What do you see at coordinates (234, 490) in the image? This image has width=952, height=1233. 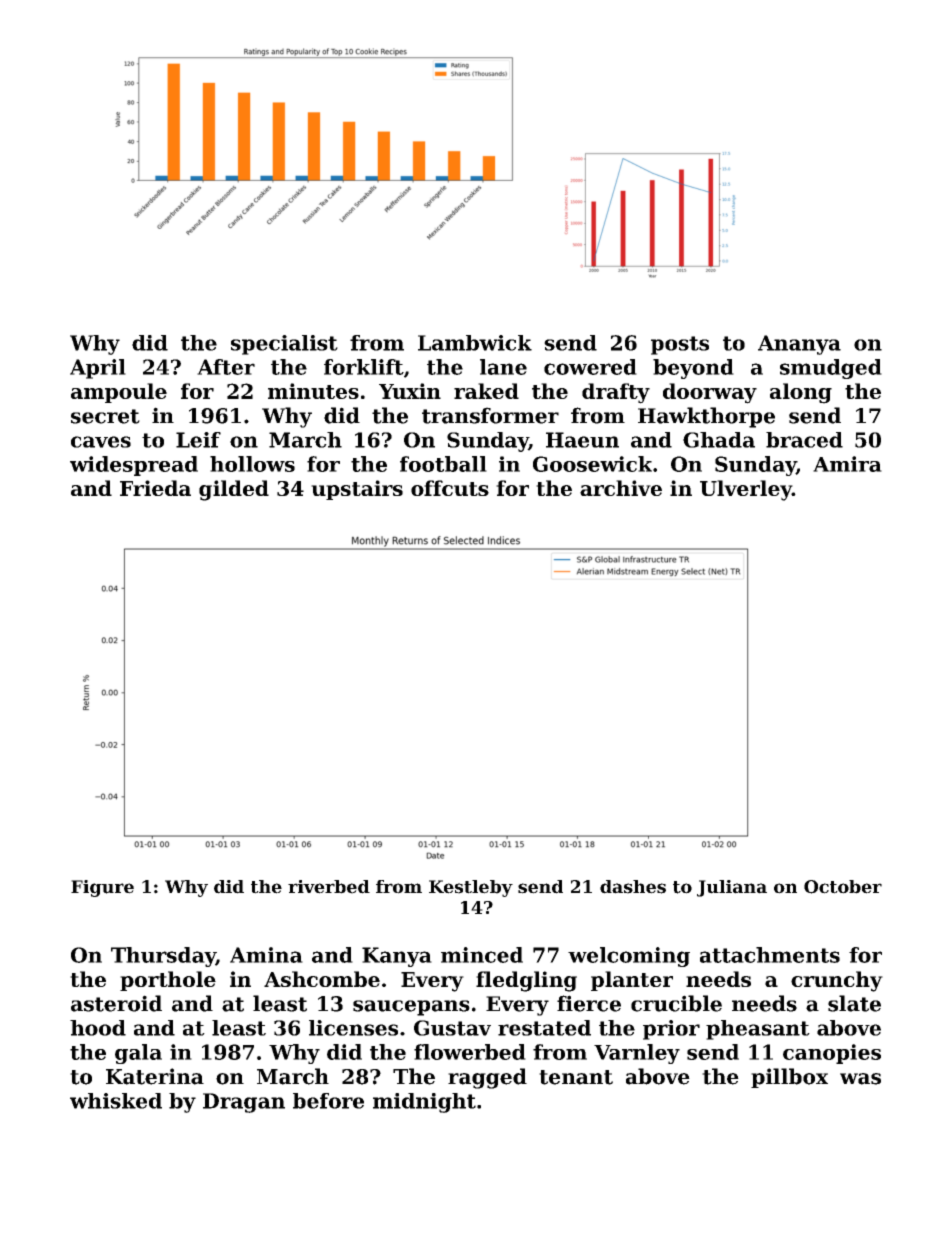 I see `gilded` at bounding box center [234, 490].
